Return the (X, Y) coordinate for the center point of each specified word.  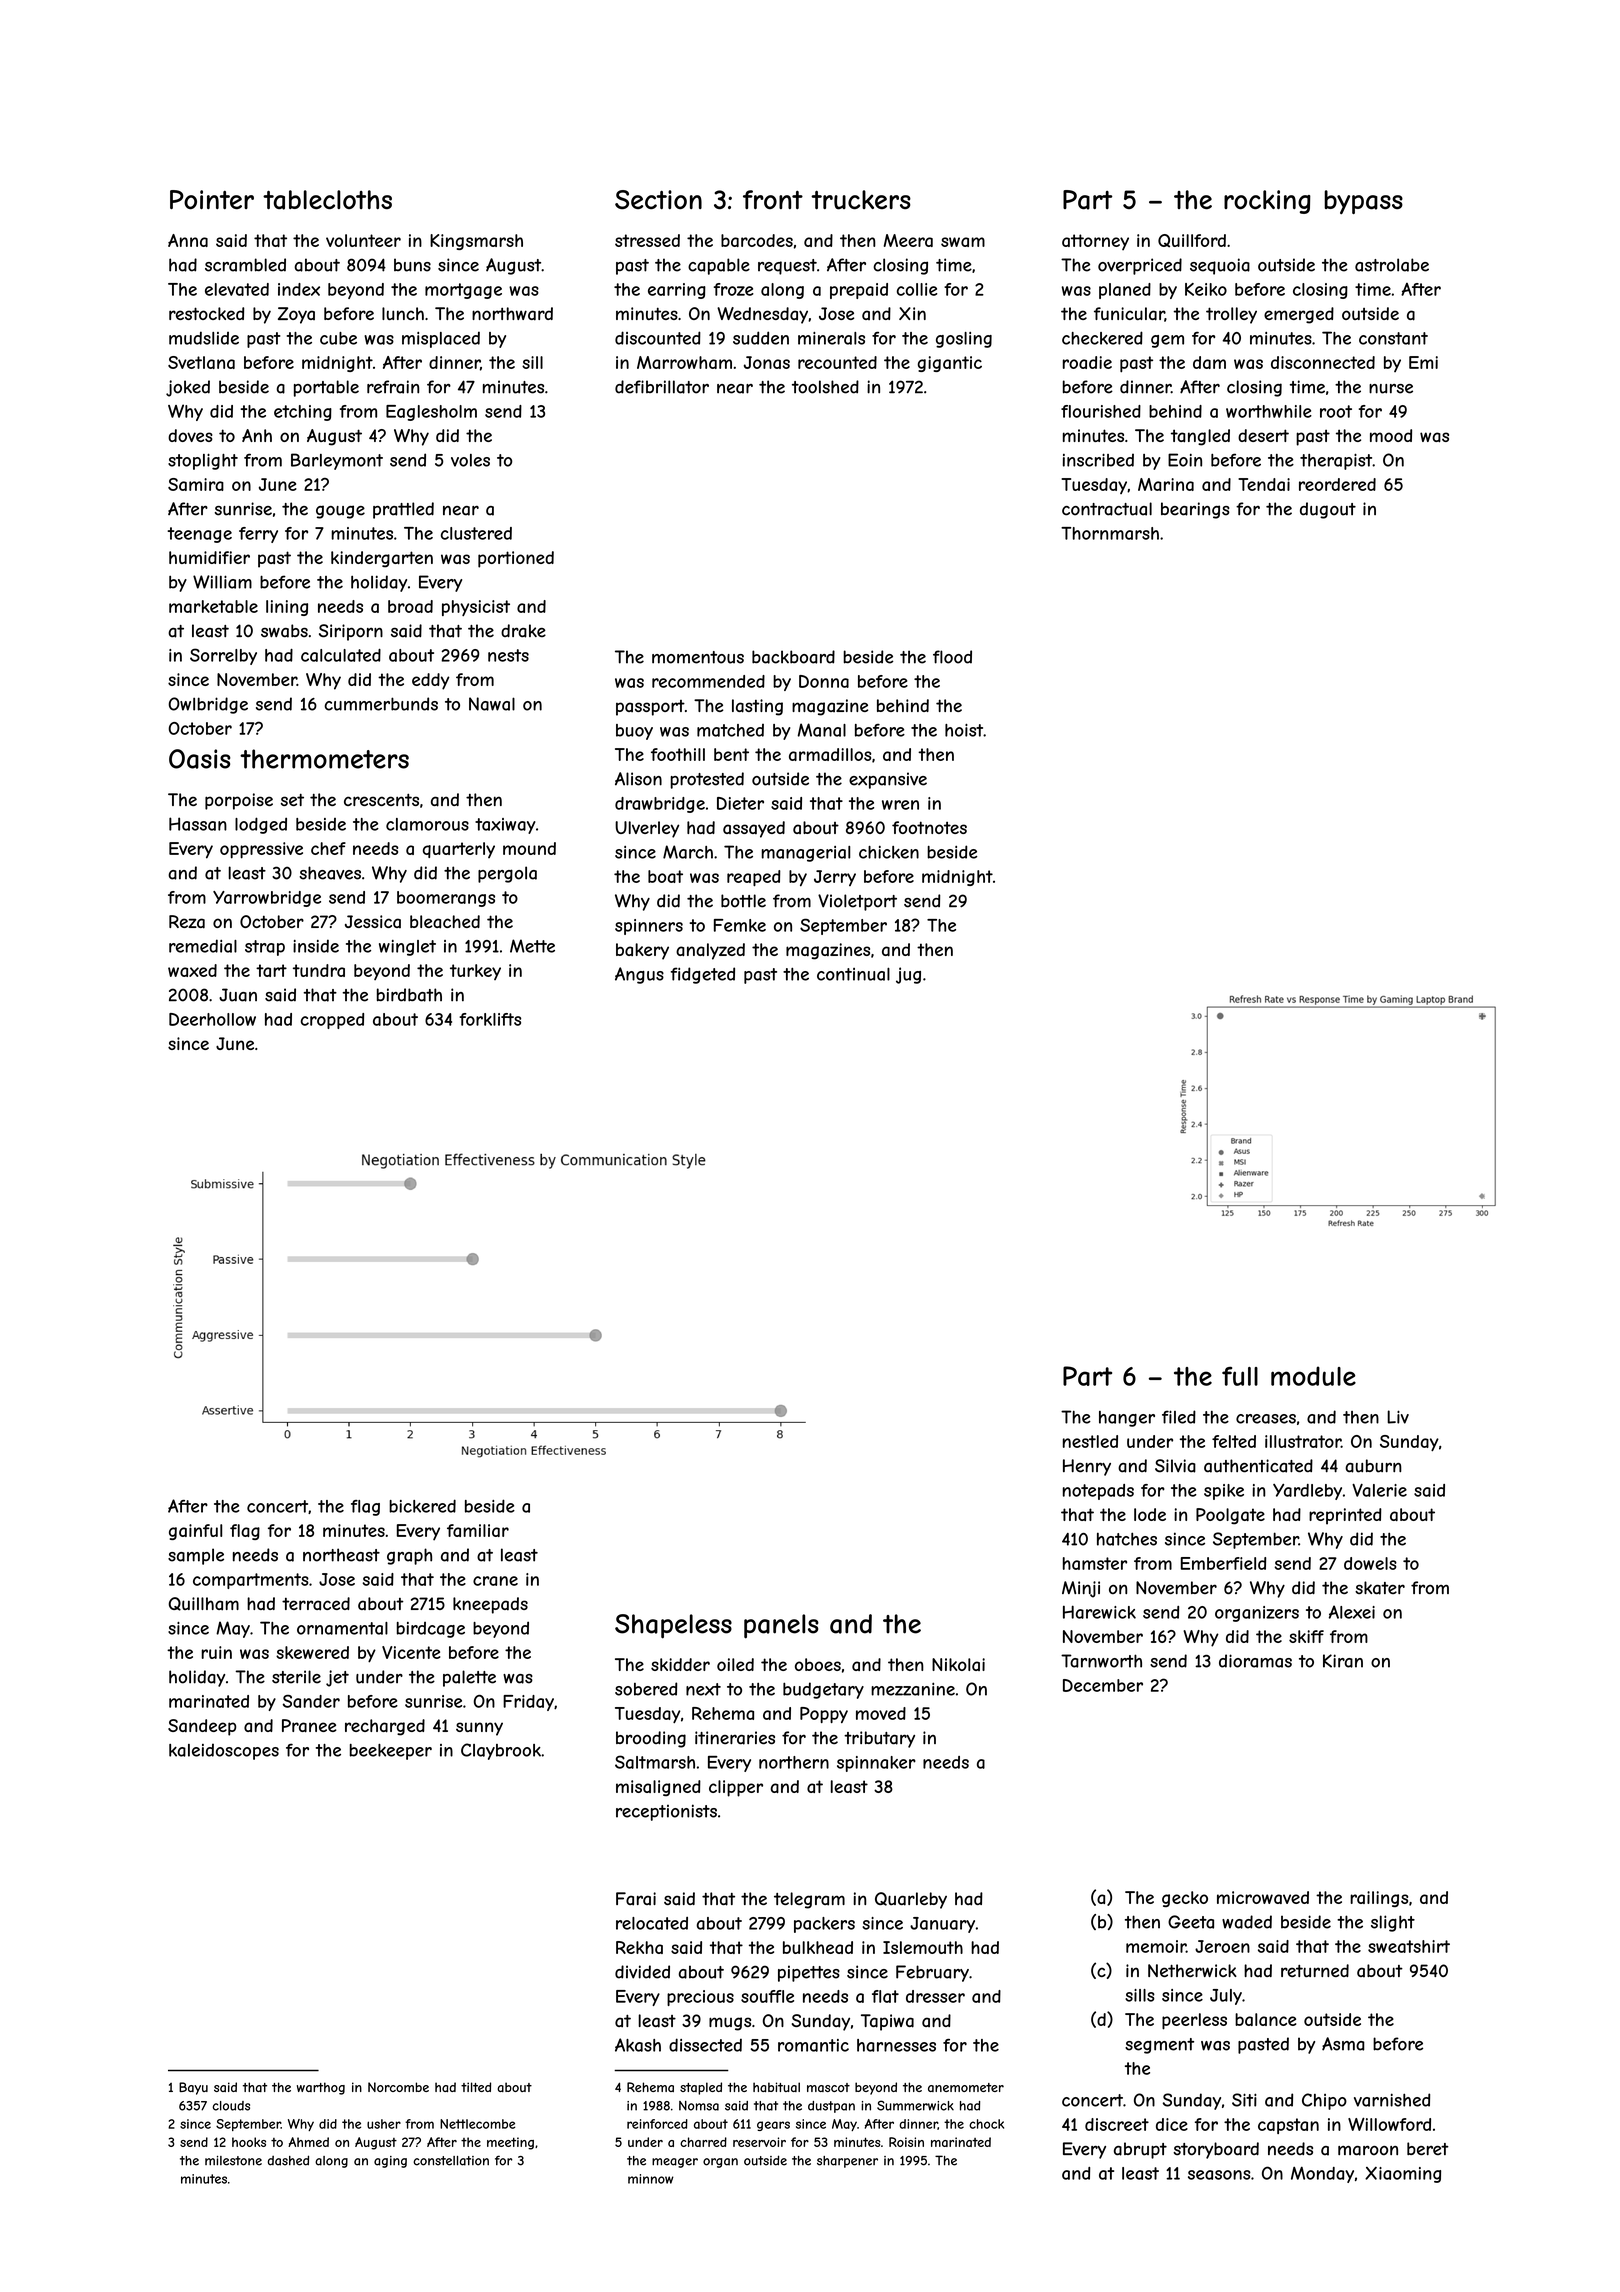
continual (853, 974)
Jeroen (1222, 1946)
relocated (652, 1923)
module (1313, 1376)
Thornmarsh (1110, 533)
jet (337, 1678)
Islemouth (923, 1947)
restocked (206, 313)
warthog (321, 2088)
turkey (475, 972)
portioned (516, 559)
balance (1265, 2019)
